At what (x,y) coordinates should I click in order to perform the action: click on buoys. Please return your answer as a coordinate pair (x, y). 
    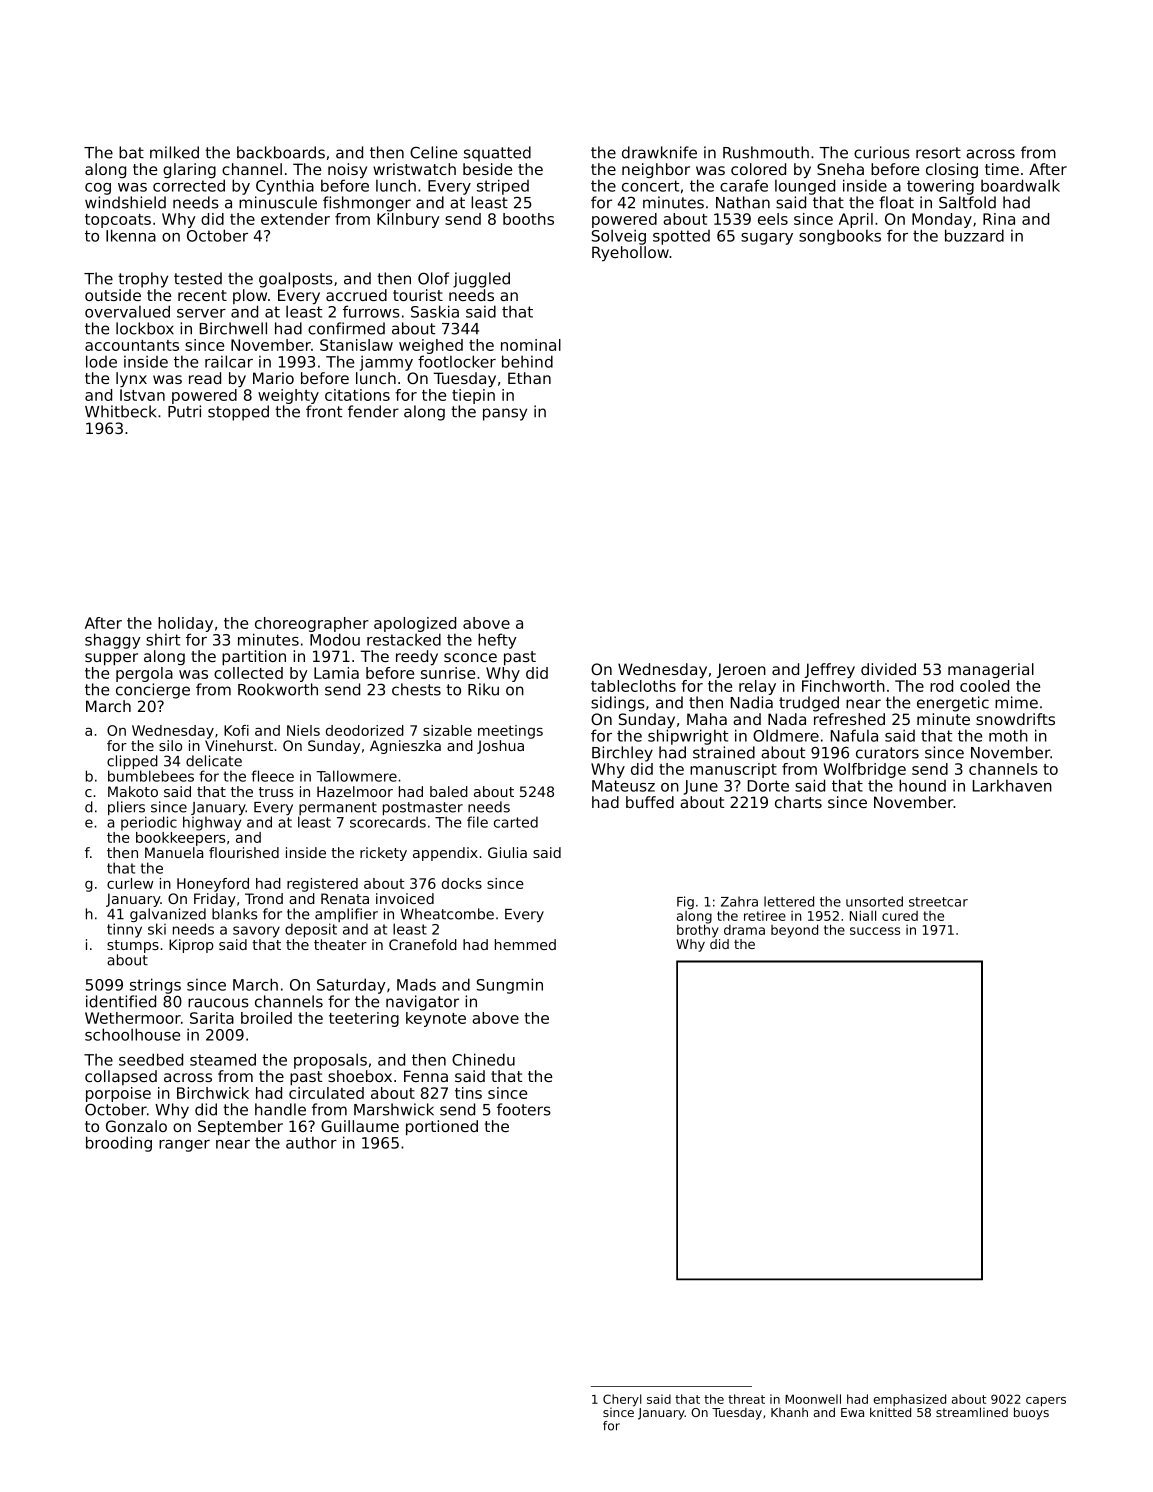
    Looking at the image, I should click on (1031, 1413).
